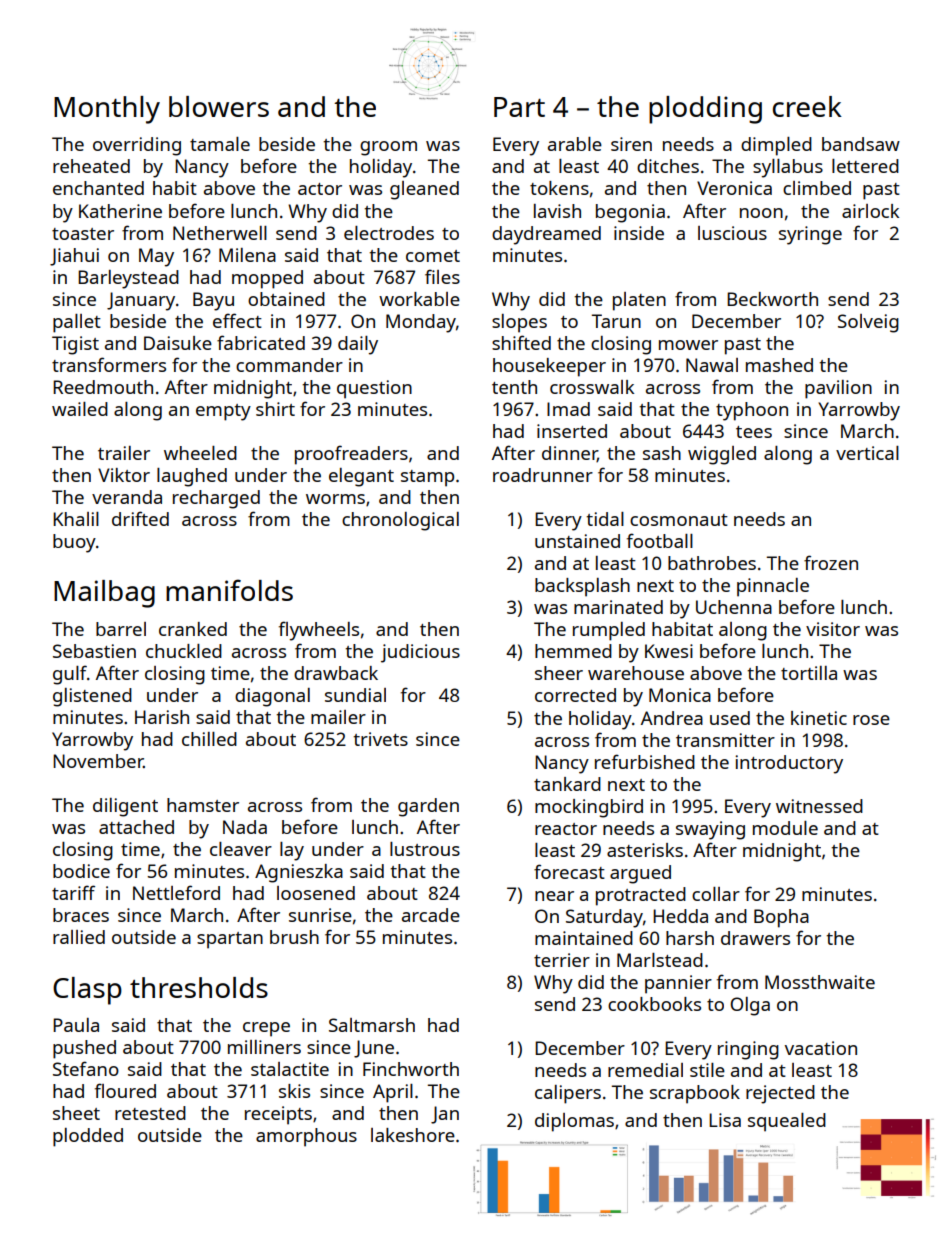 The image size is (952, 1233). Describe the element at coordinates (431, 915) in the page. I see `arcade` at that location.
